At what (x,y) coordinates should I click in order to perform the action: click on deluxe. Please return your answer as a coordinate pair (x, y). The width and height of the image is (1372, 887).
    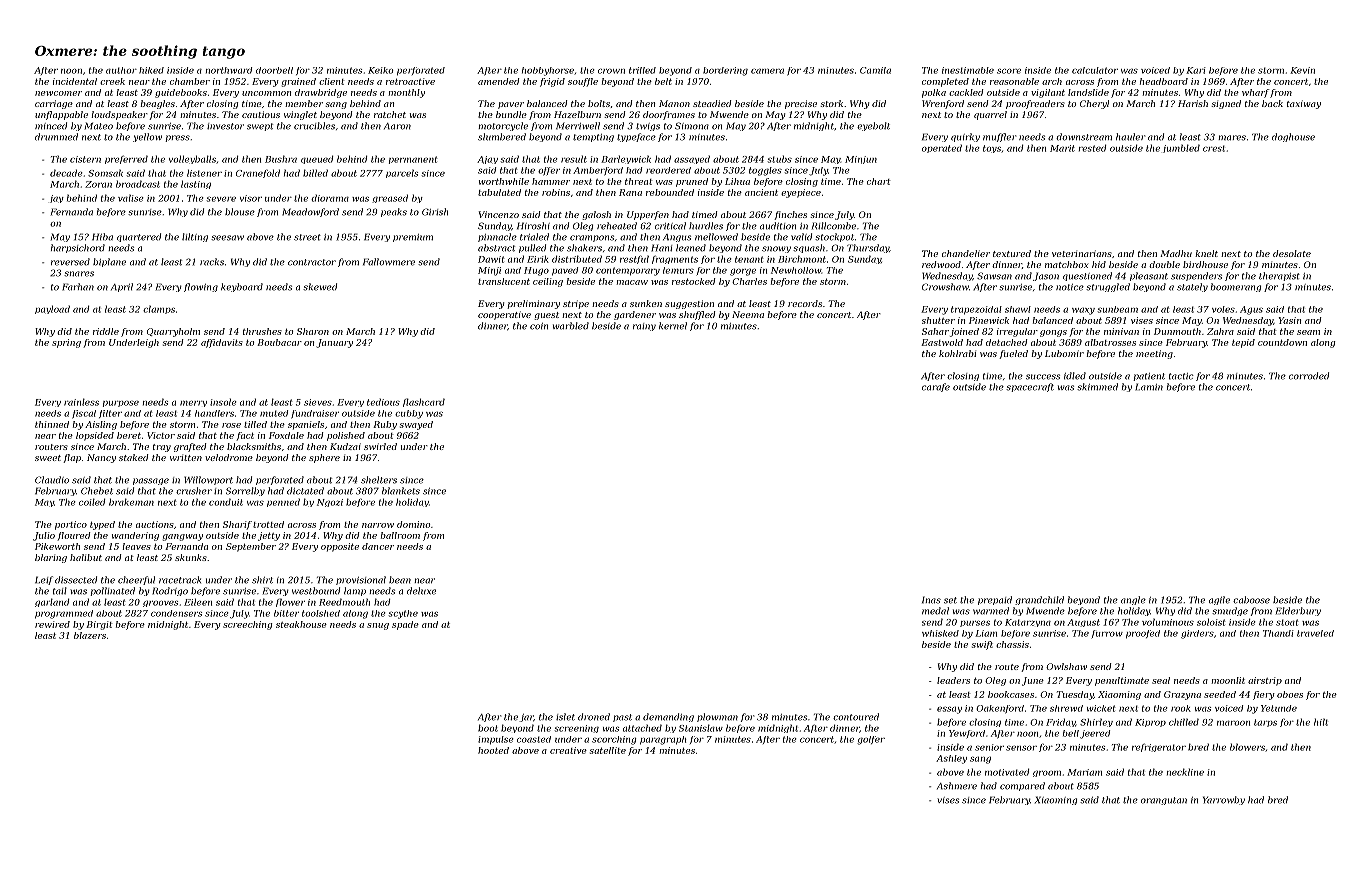
    Looking at the image, I should click on (421, 591).
